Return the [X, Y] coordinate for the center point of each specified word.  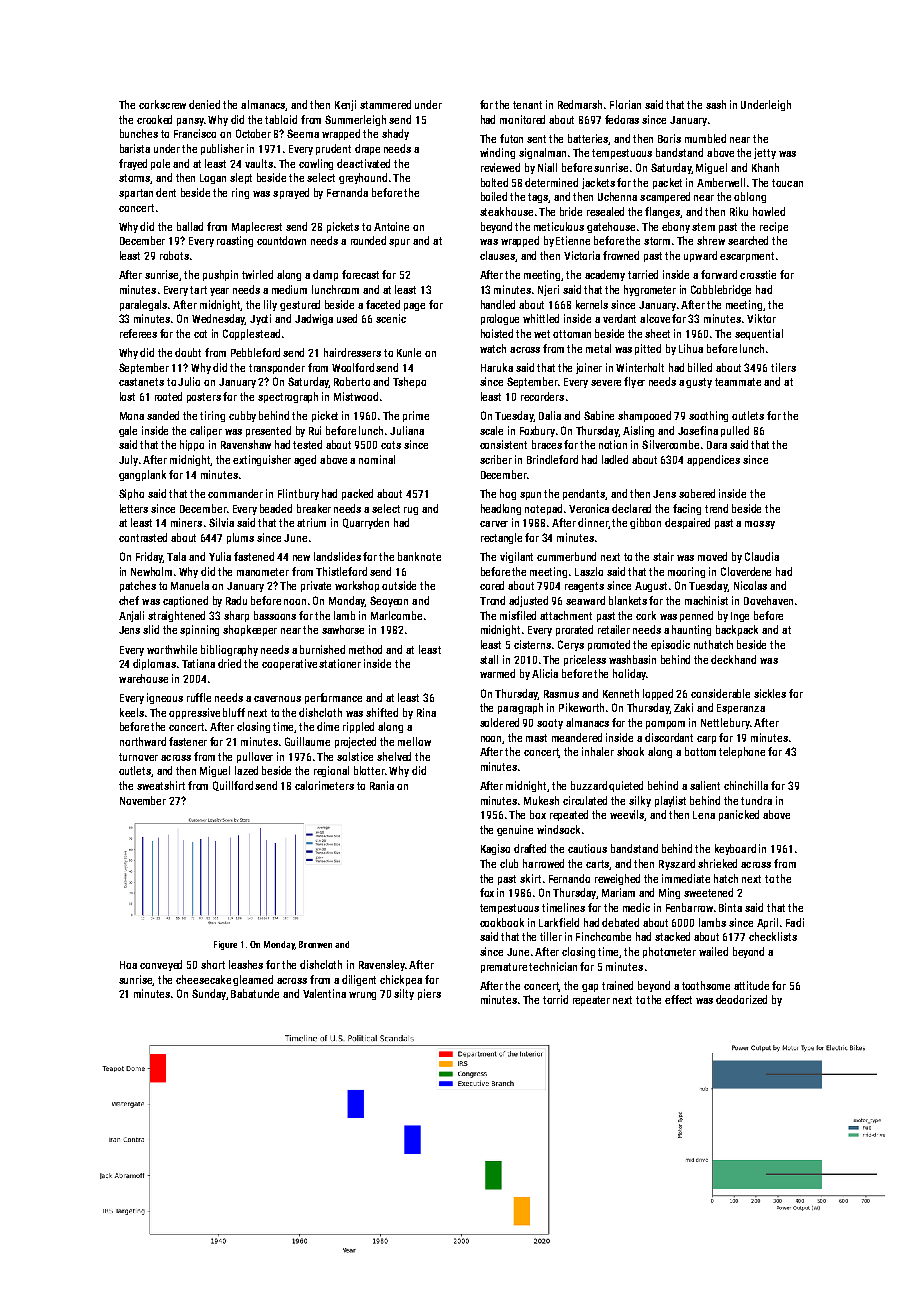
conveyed [161, 965]
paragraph [520, 708]
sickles [770, 693]
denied [204, 104]
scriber [496, 459]
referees [138, 333]
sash [716, 104]
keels [132, 712]
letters [134, 508]
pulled [735, 431]
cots [391, 445]
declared [631, 508]
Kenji [345, 105]
